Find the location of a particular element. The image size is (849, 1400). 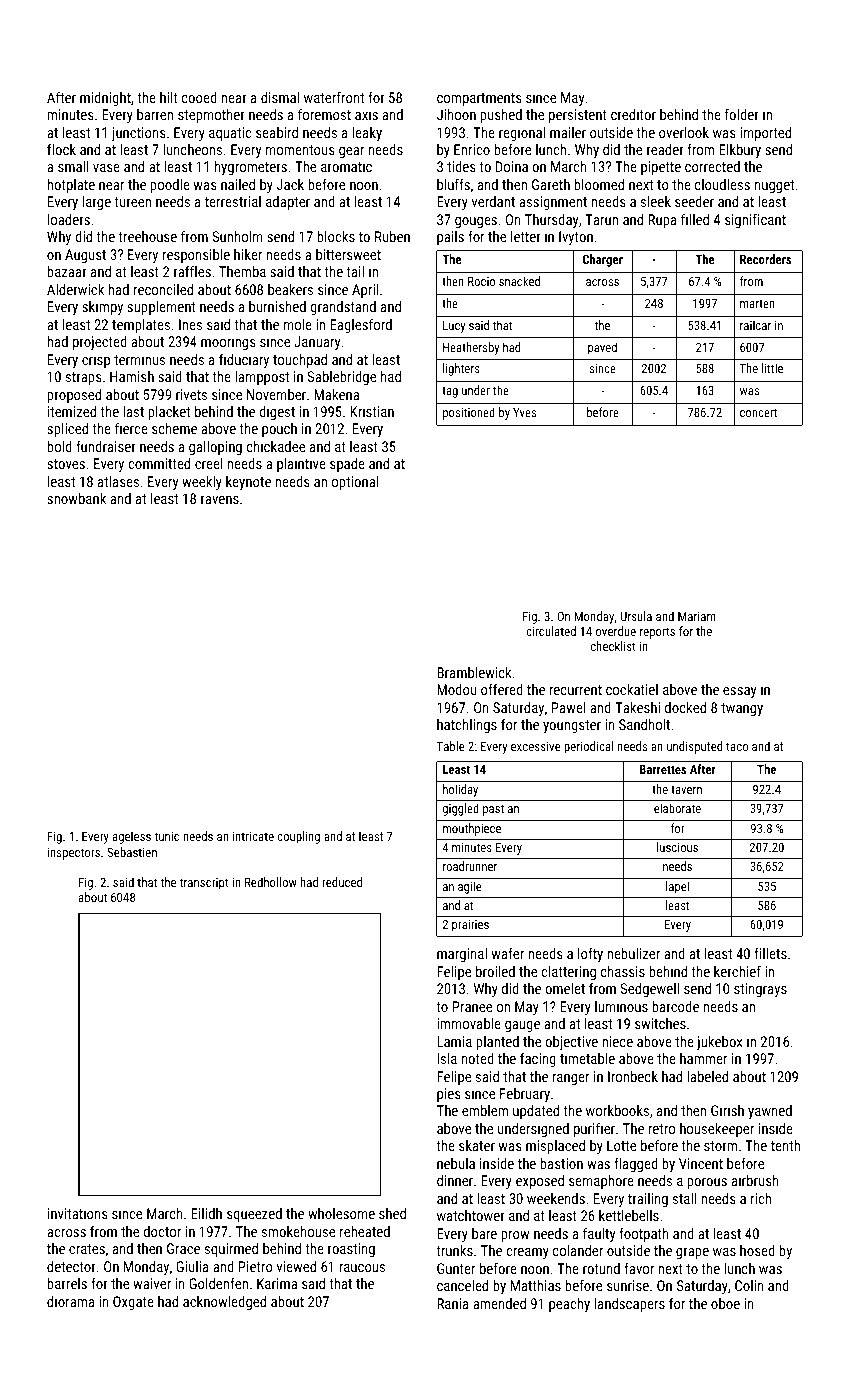

imported is located at coordinates (765, 134).
